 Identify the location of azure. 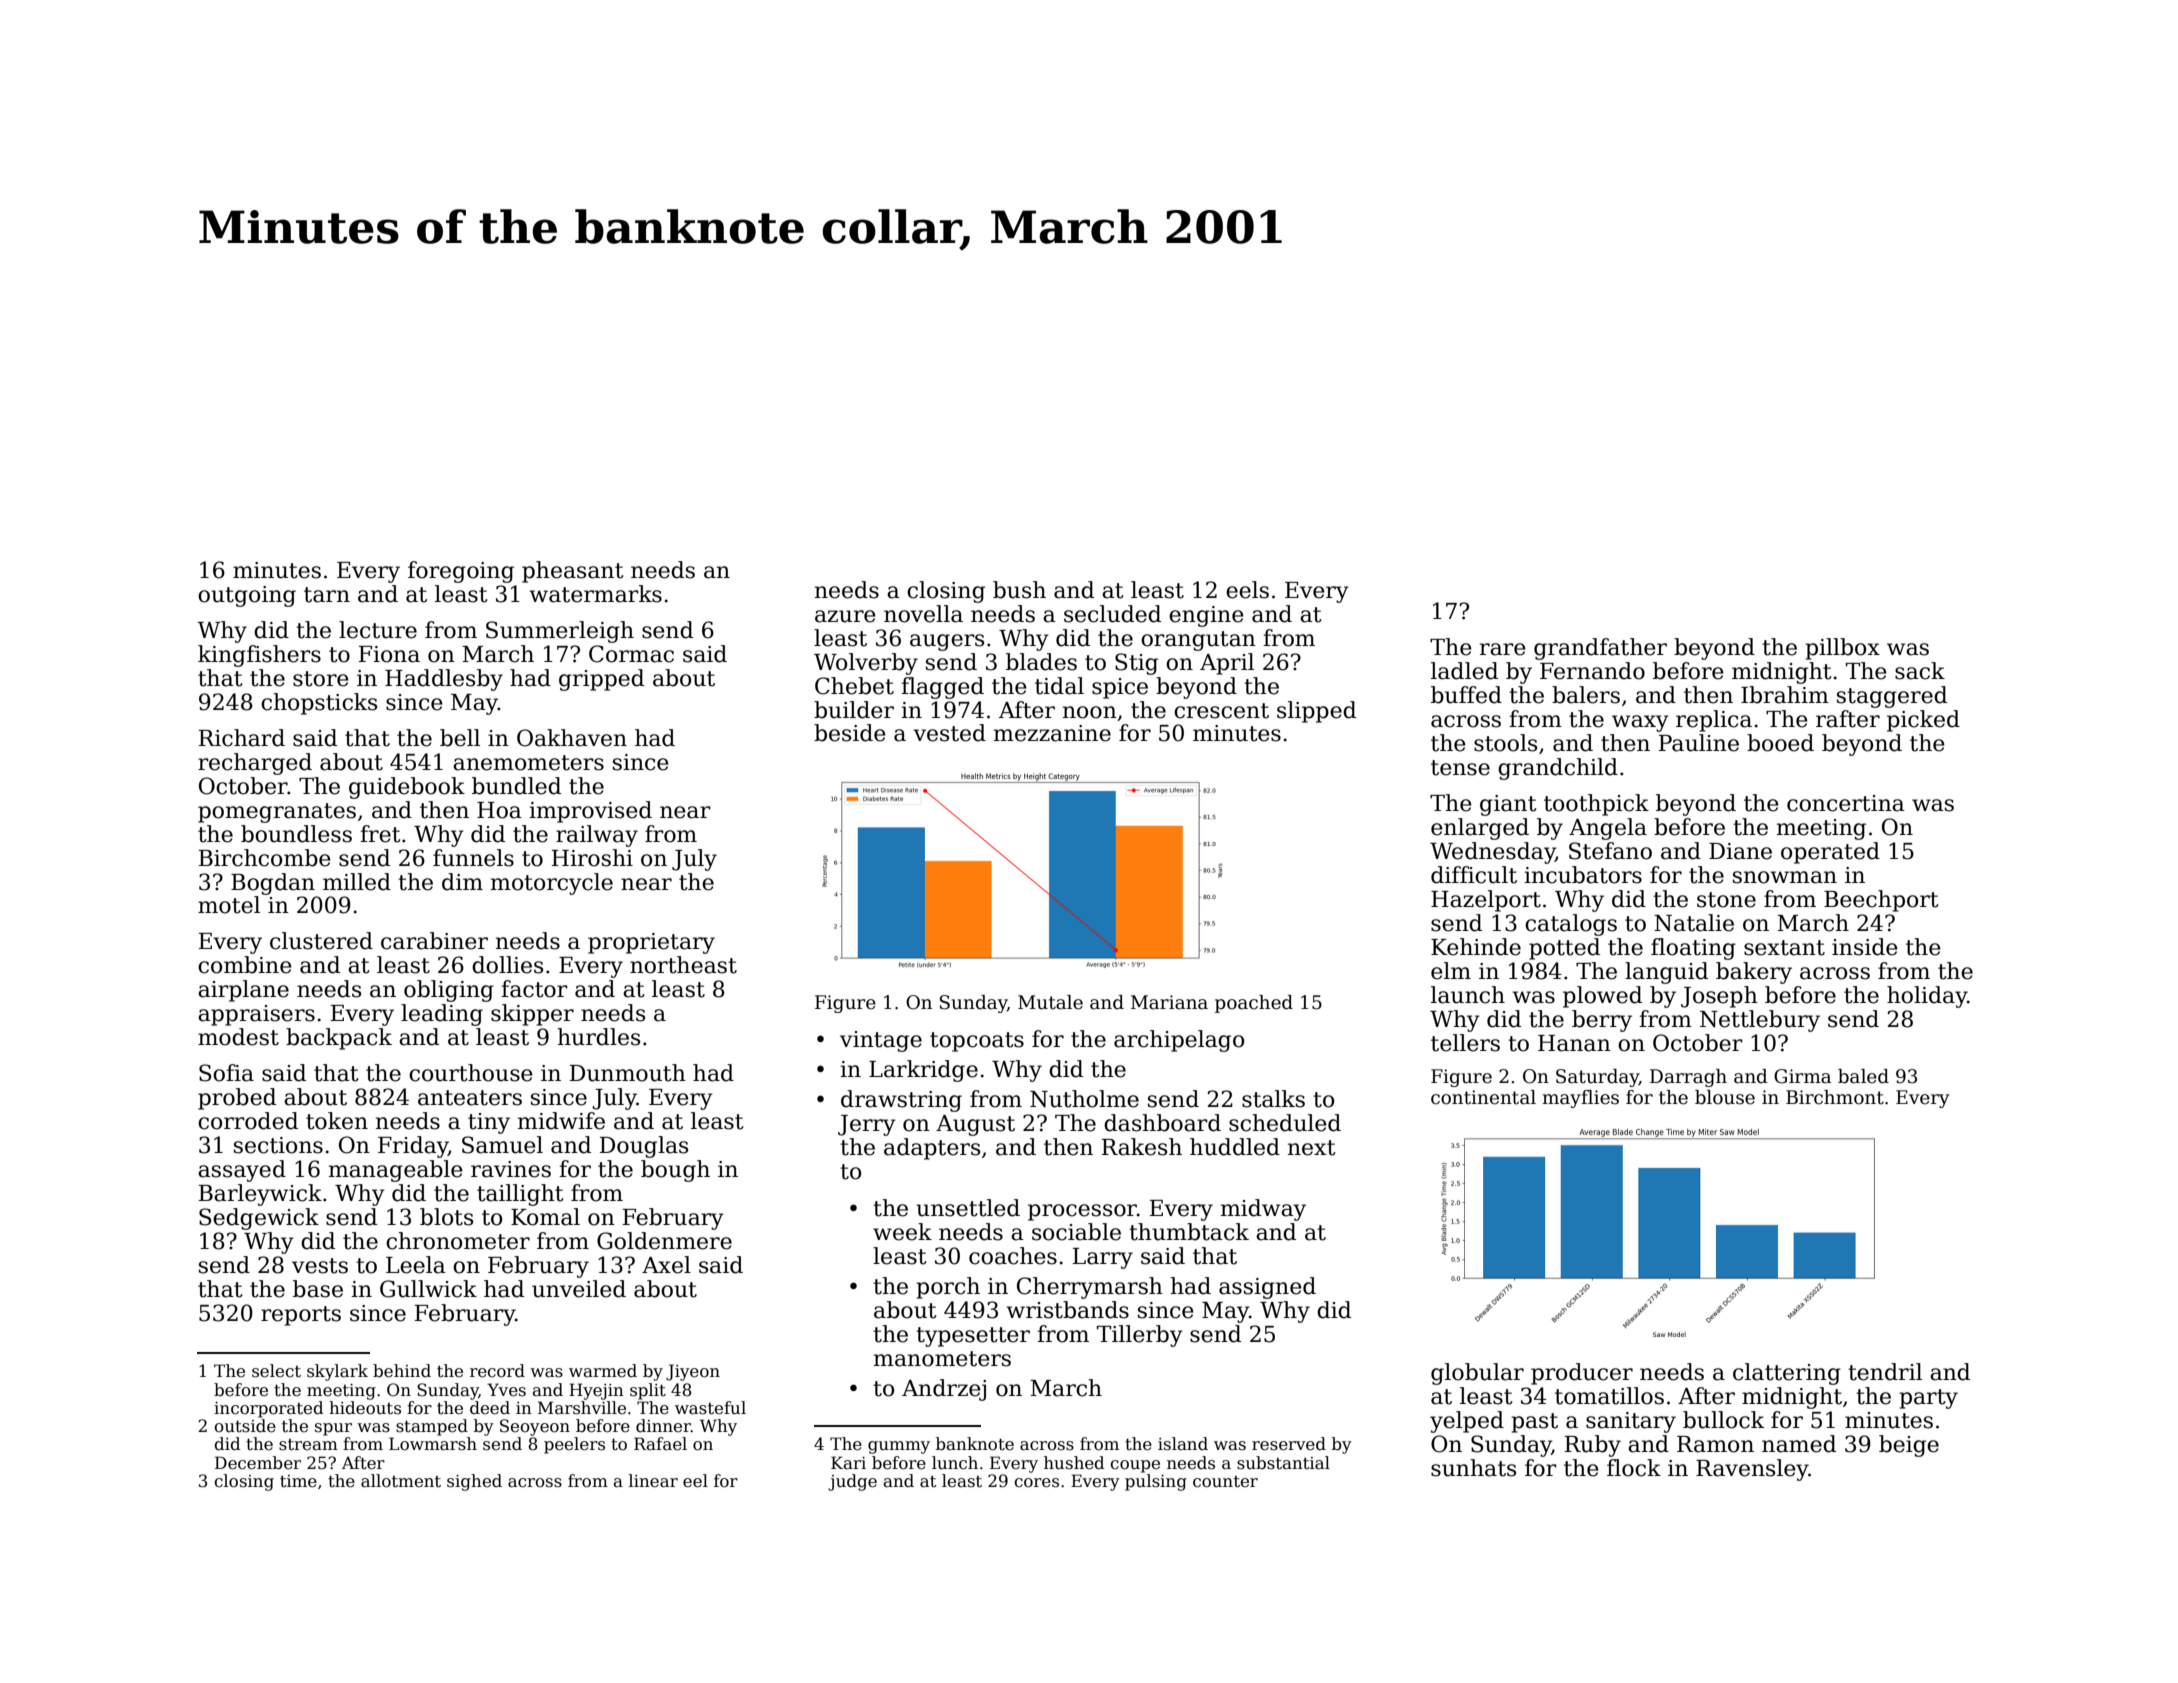
(845, 616).
